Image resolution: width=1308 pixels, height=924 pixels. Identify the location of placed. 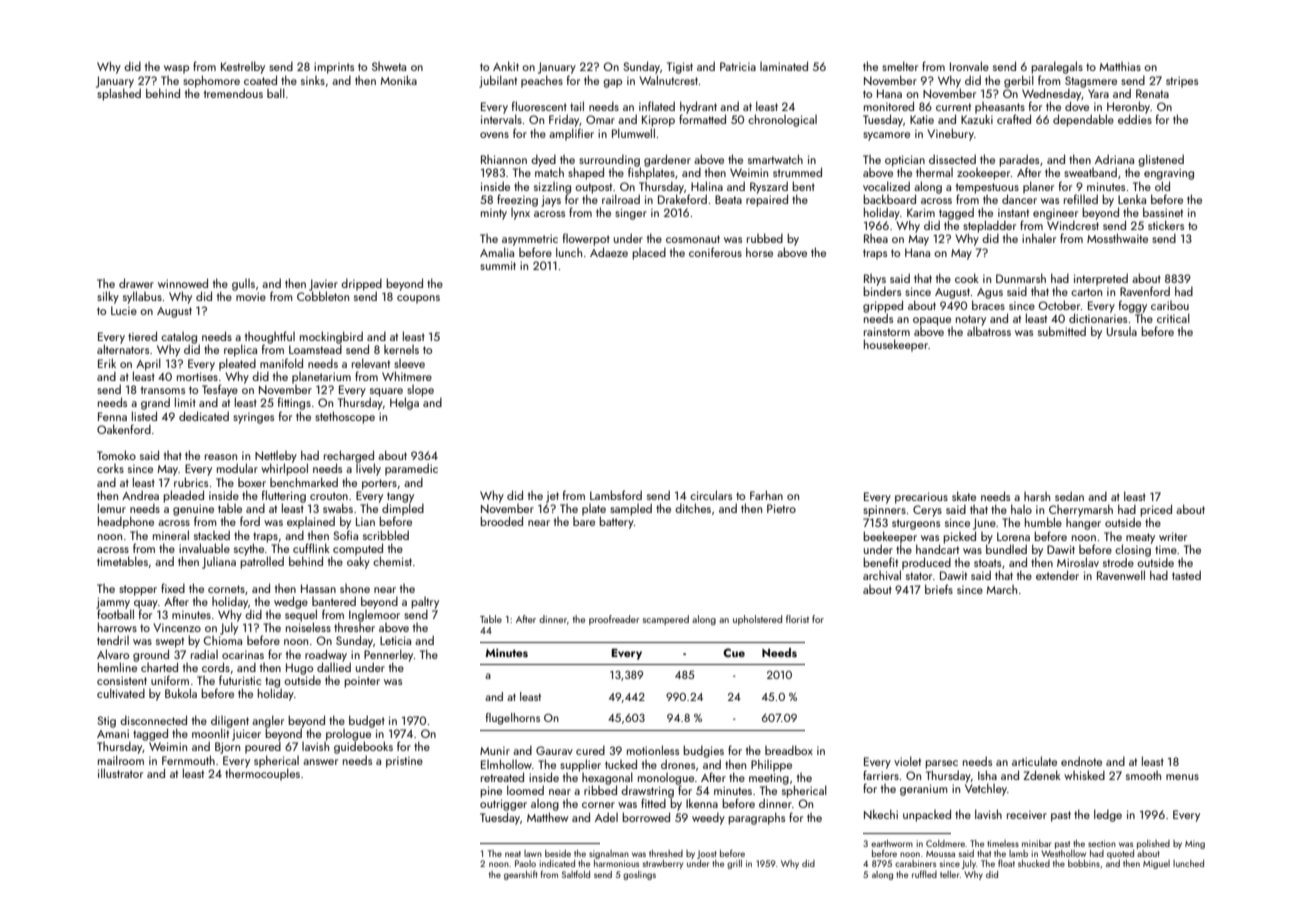
(649, 253).
